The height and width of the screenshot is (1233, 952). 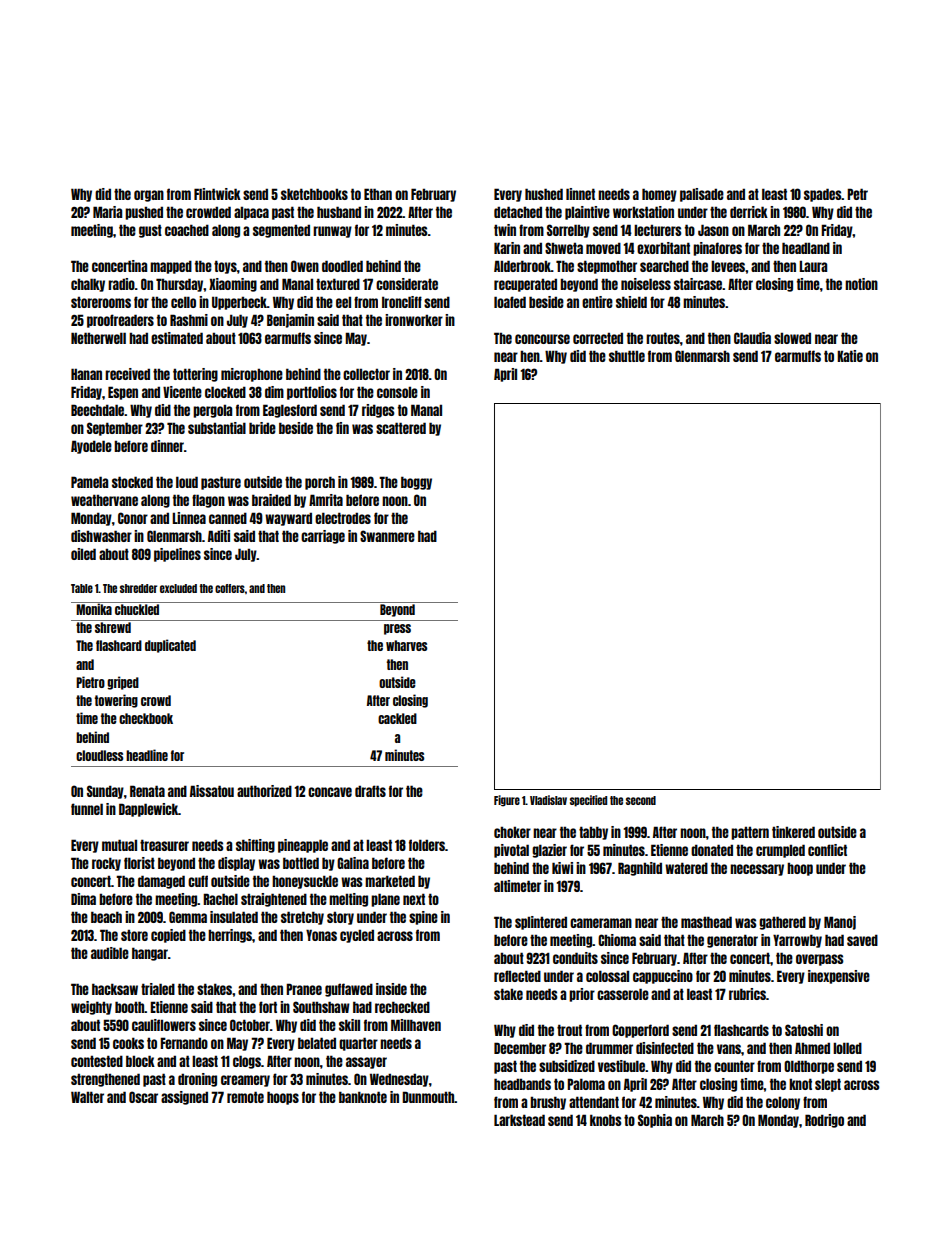 What do you see at coordinates (149, 196) in the screenshot?
I see `organ` at bounding box center [149, 196].
